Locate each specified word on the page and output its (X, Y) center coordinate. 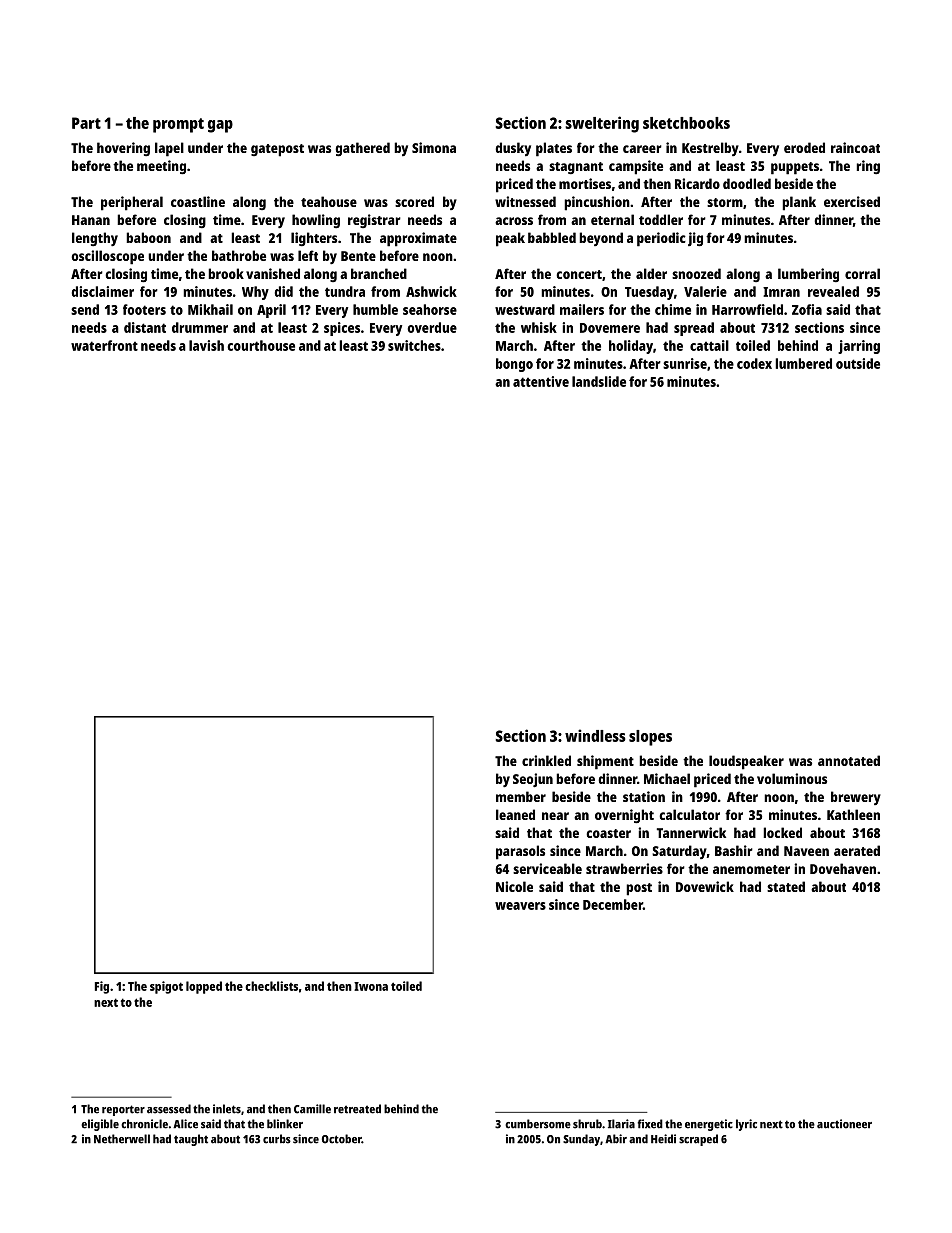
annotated (849, 760)
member (521, 796)
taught (191, 1140)
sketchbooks (686, 123)
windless (595, 735)
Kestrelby (710, 149)
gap (220, 126)
